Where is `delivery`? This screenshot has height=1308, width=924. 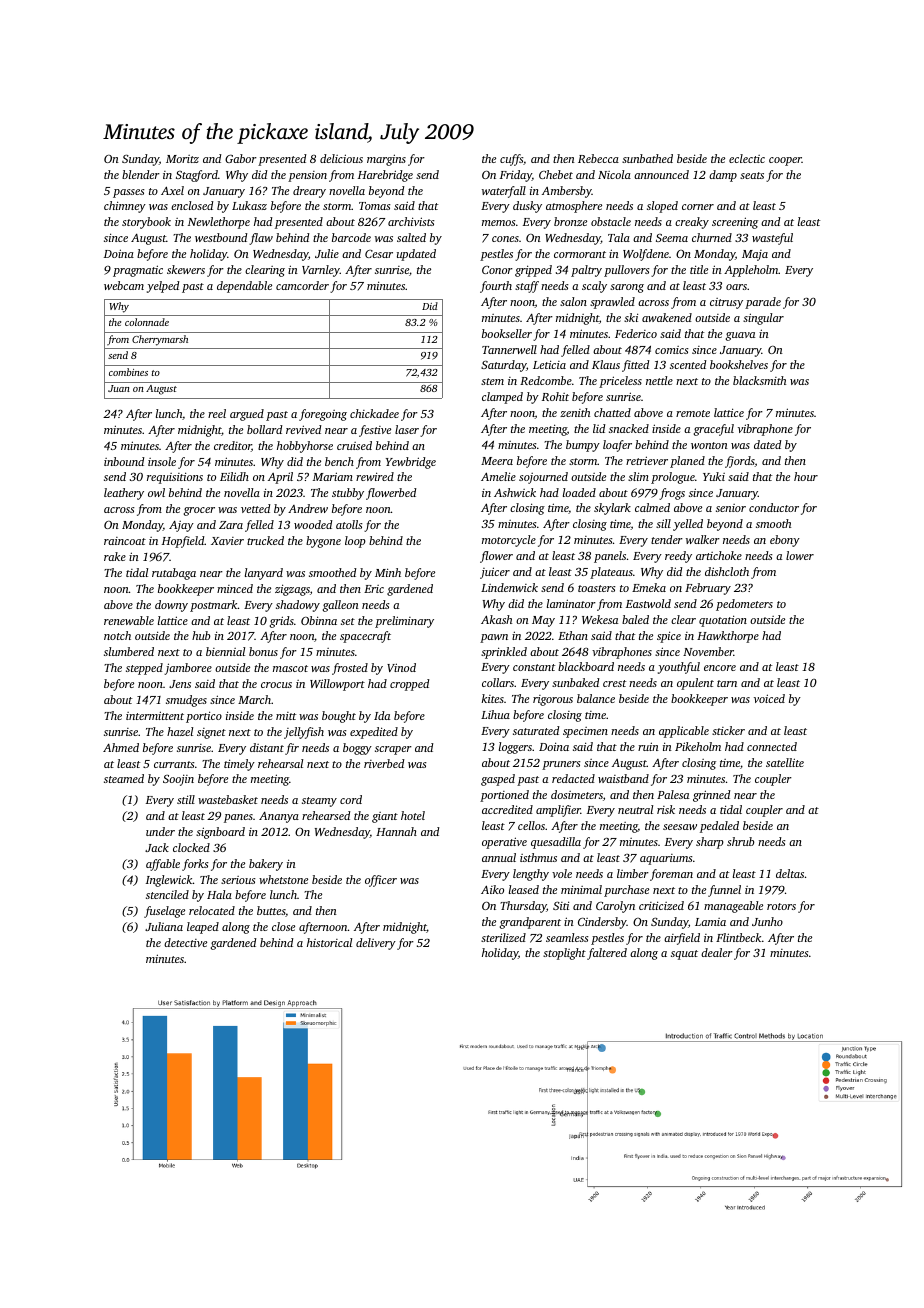 delivery is located at coordinates (376, 944).
